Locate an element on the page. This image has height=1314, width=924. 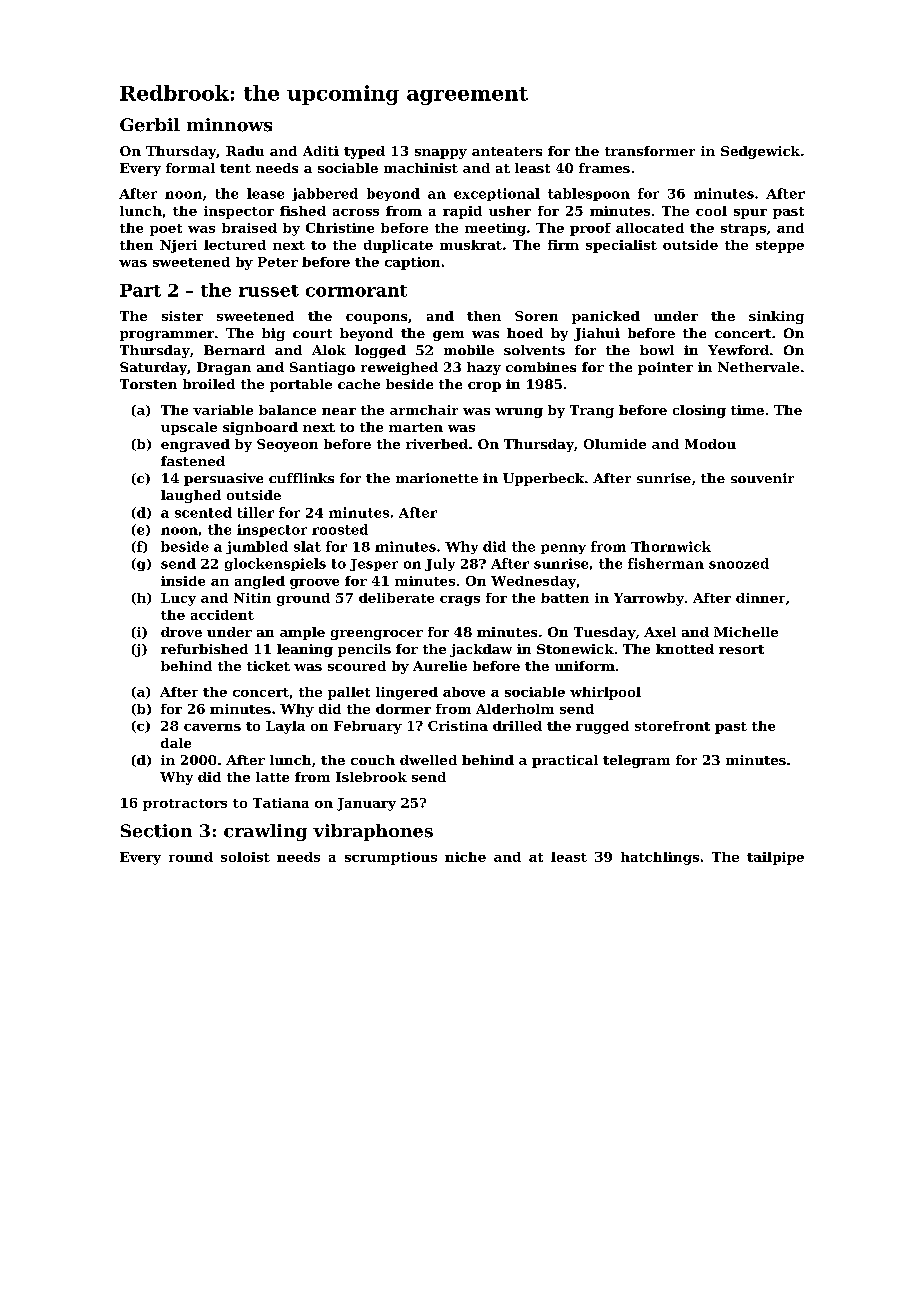
January is located at coordinates (366, 804).
